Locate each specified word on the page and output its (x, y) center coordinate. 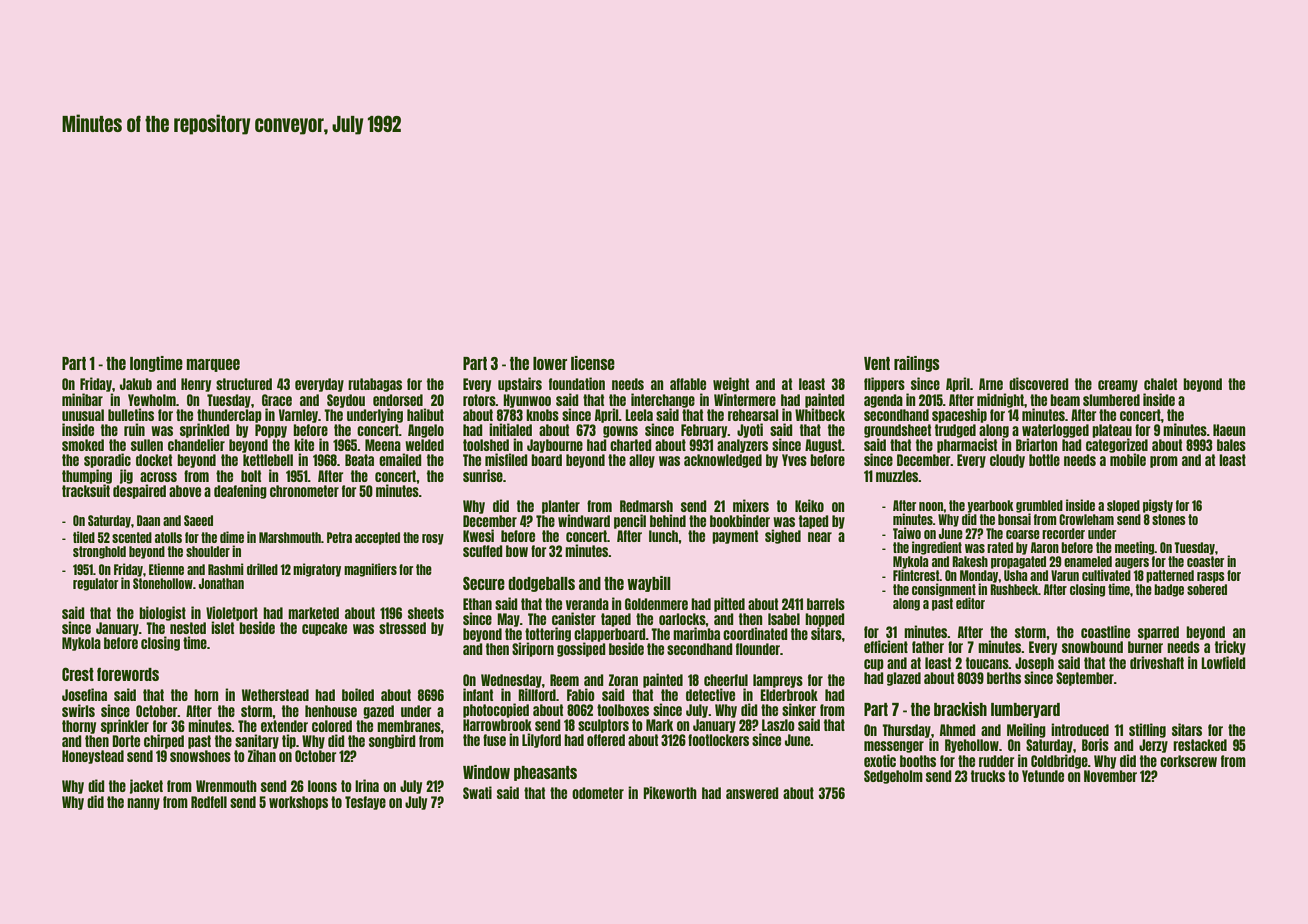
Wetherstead (275, 695)
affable (688, 384)
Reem (564, 680)
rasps (1211, 577)
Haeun (1229, 430)
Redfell (209, 802)
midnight (1000, 400)
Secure (484, 583)
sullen (147, 445)
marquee (213, 365)
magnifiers (370, 570)
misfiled (506, 459)
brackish (960, 709)
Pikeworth (670, 792)
